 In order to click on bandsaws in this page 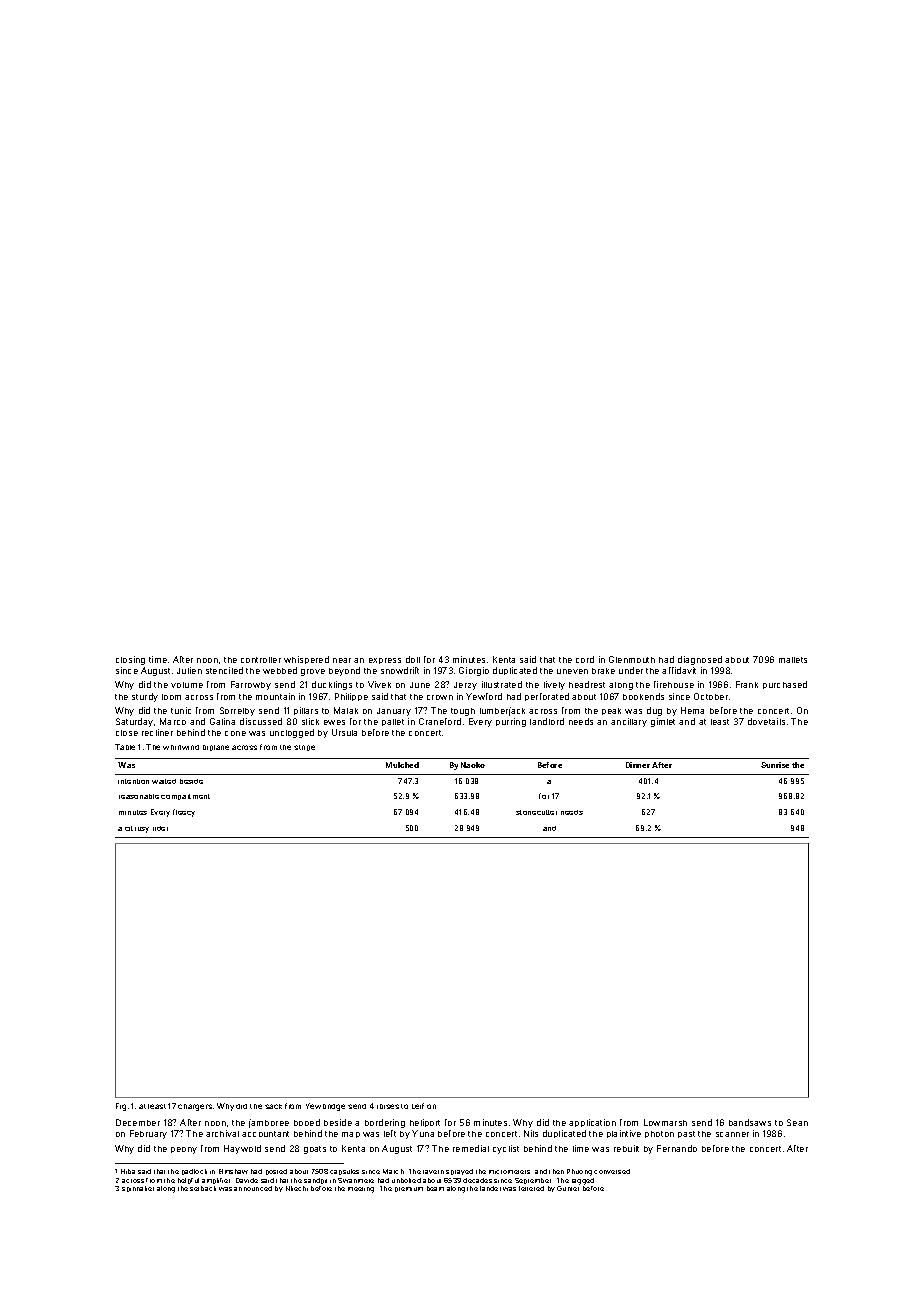, I will do `click(750, 1122)`.
